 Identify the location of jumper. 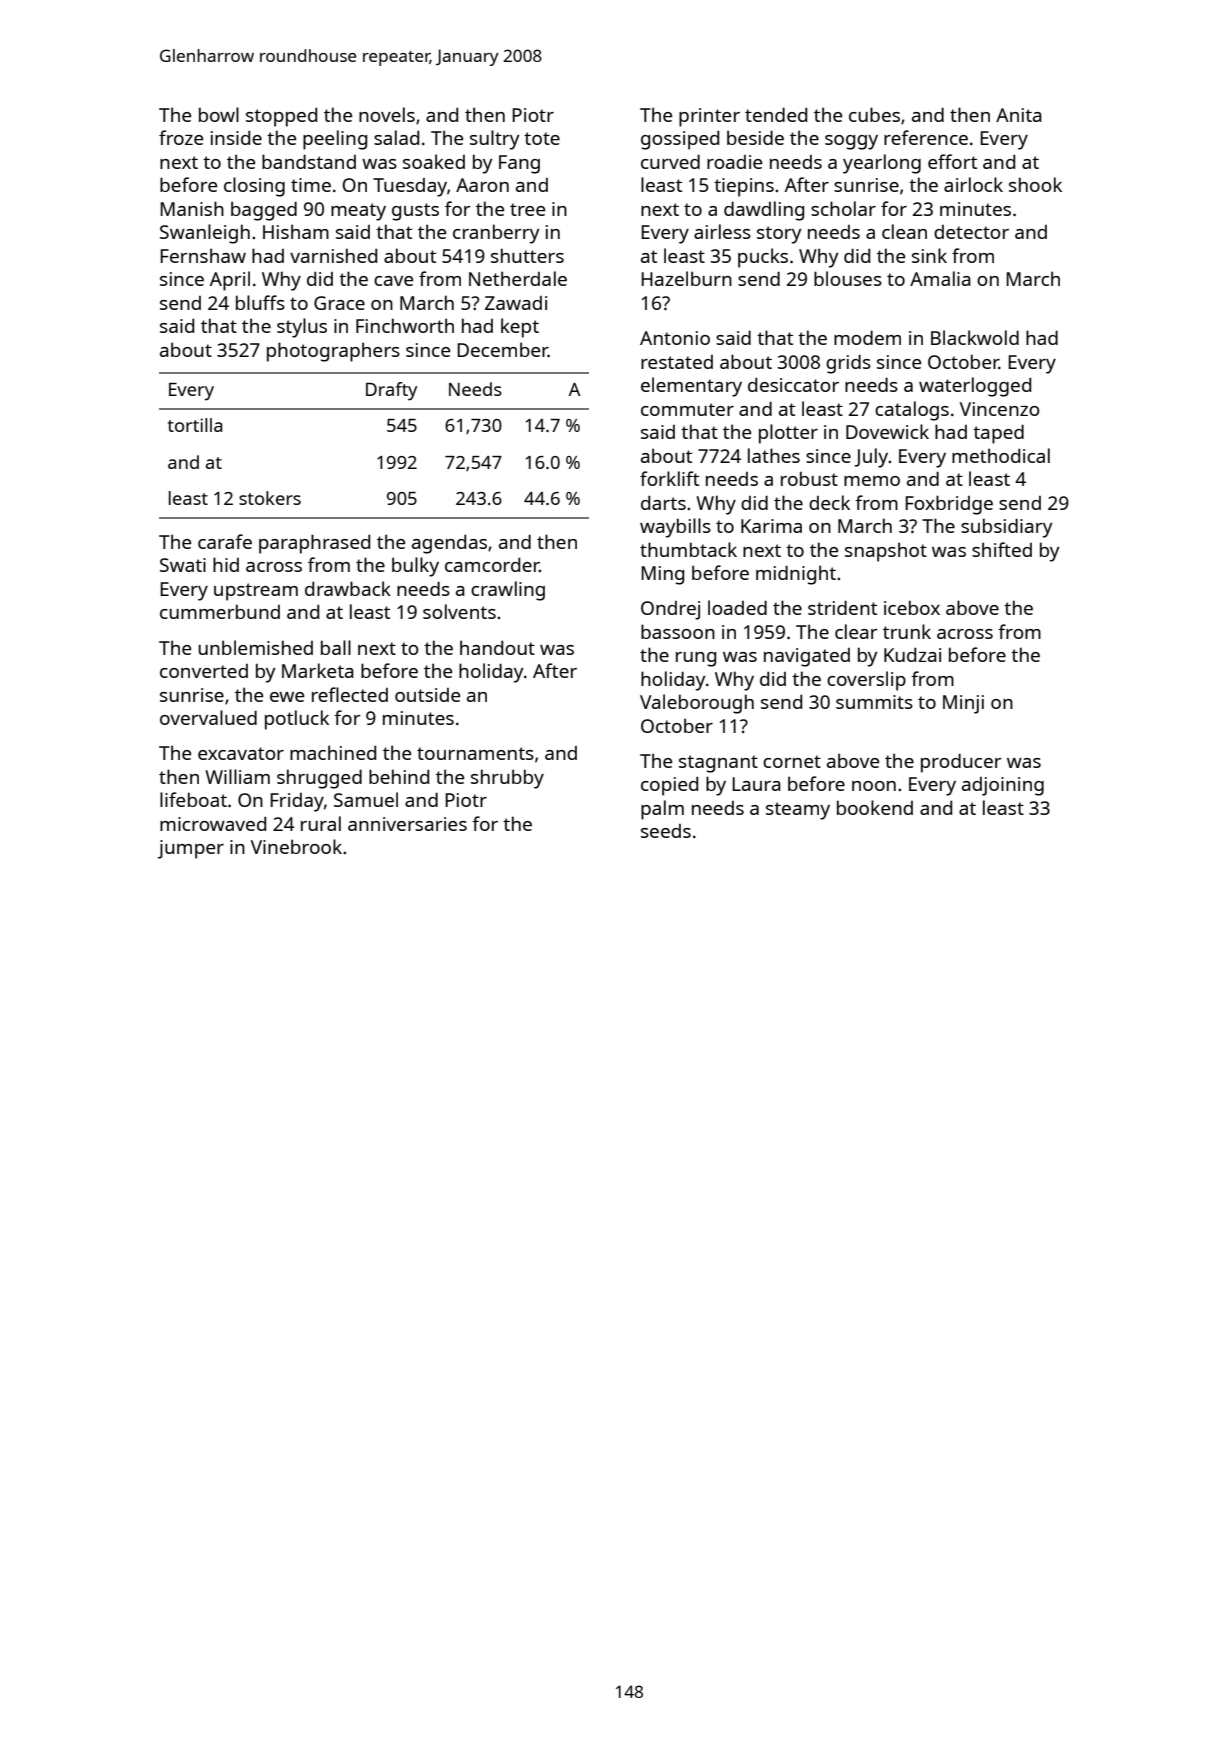
(191, 849).
